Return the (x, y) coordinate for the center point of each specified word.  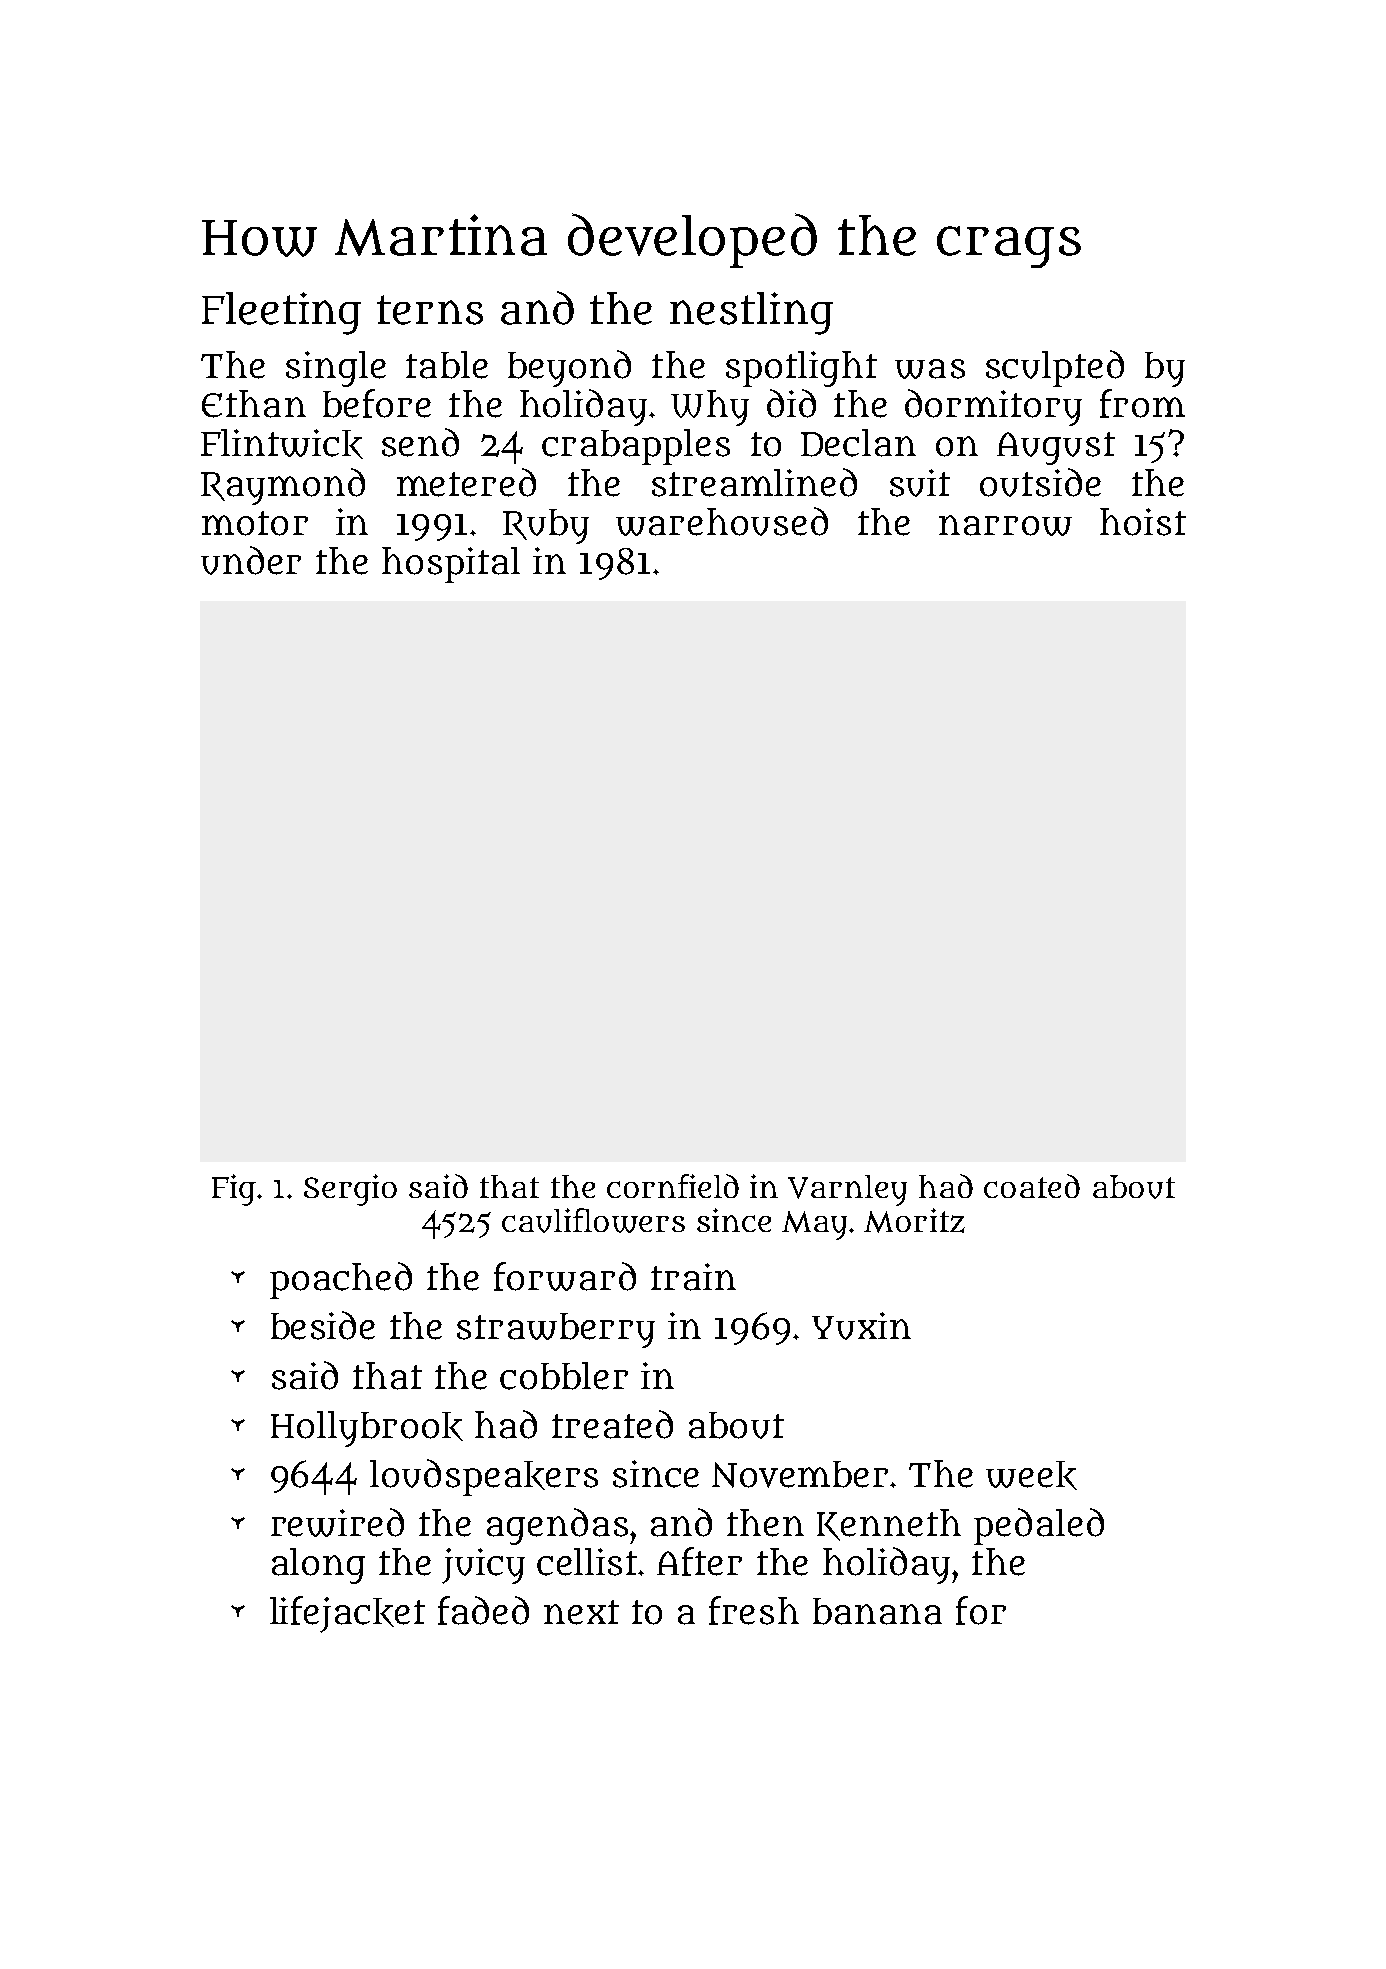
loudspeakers (484, 1477)
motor (255, 523)
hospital (451, 565)
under (251, 560)
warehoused (722, 521)
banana (877, 1611)
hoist (1143, 522)
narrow (1005, 525)
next (581, 1612)
